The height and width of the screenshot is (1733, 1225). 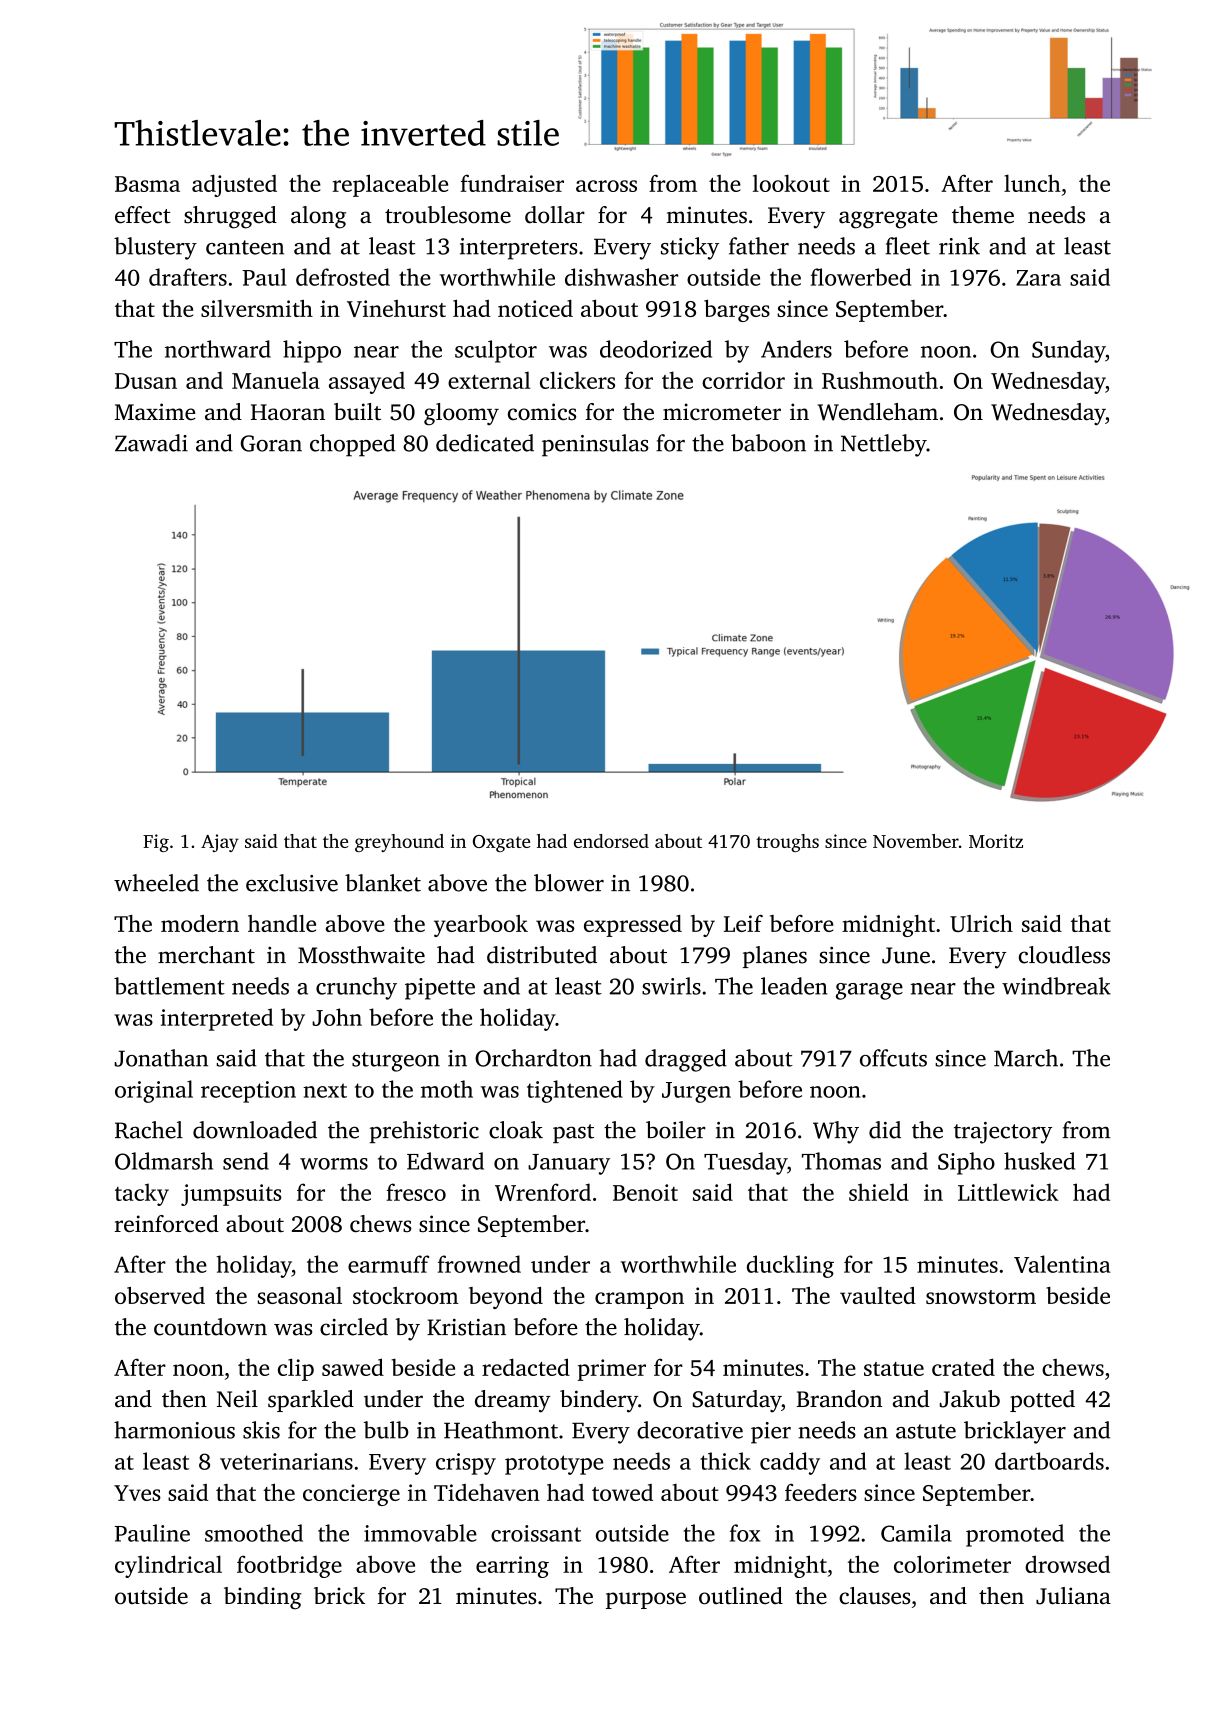 What do you see at coordinates (888, 219) in the screenshot?
I see `aggregate` at bounding box center [888, 219].
